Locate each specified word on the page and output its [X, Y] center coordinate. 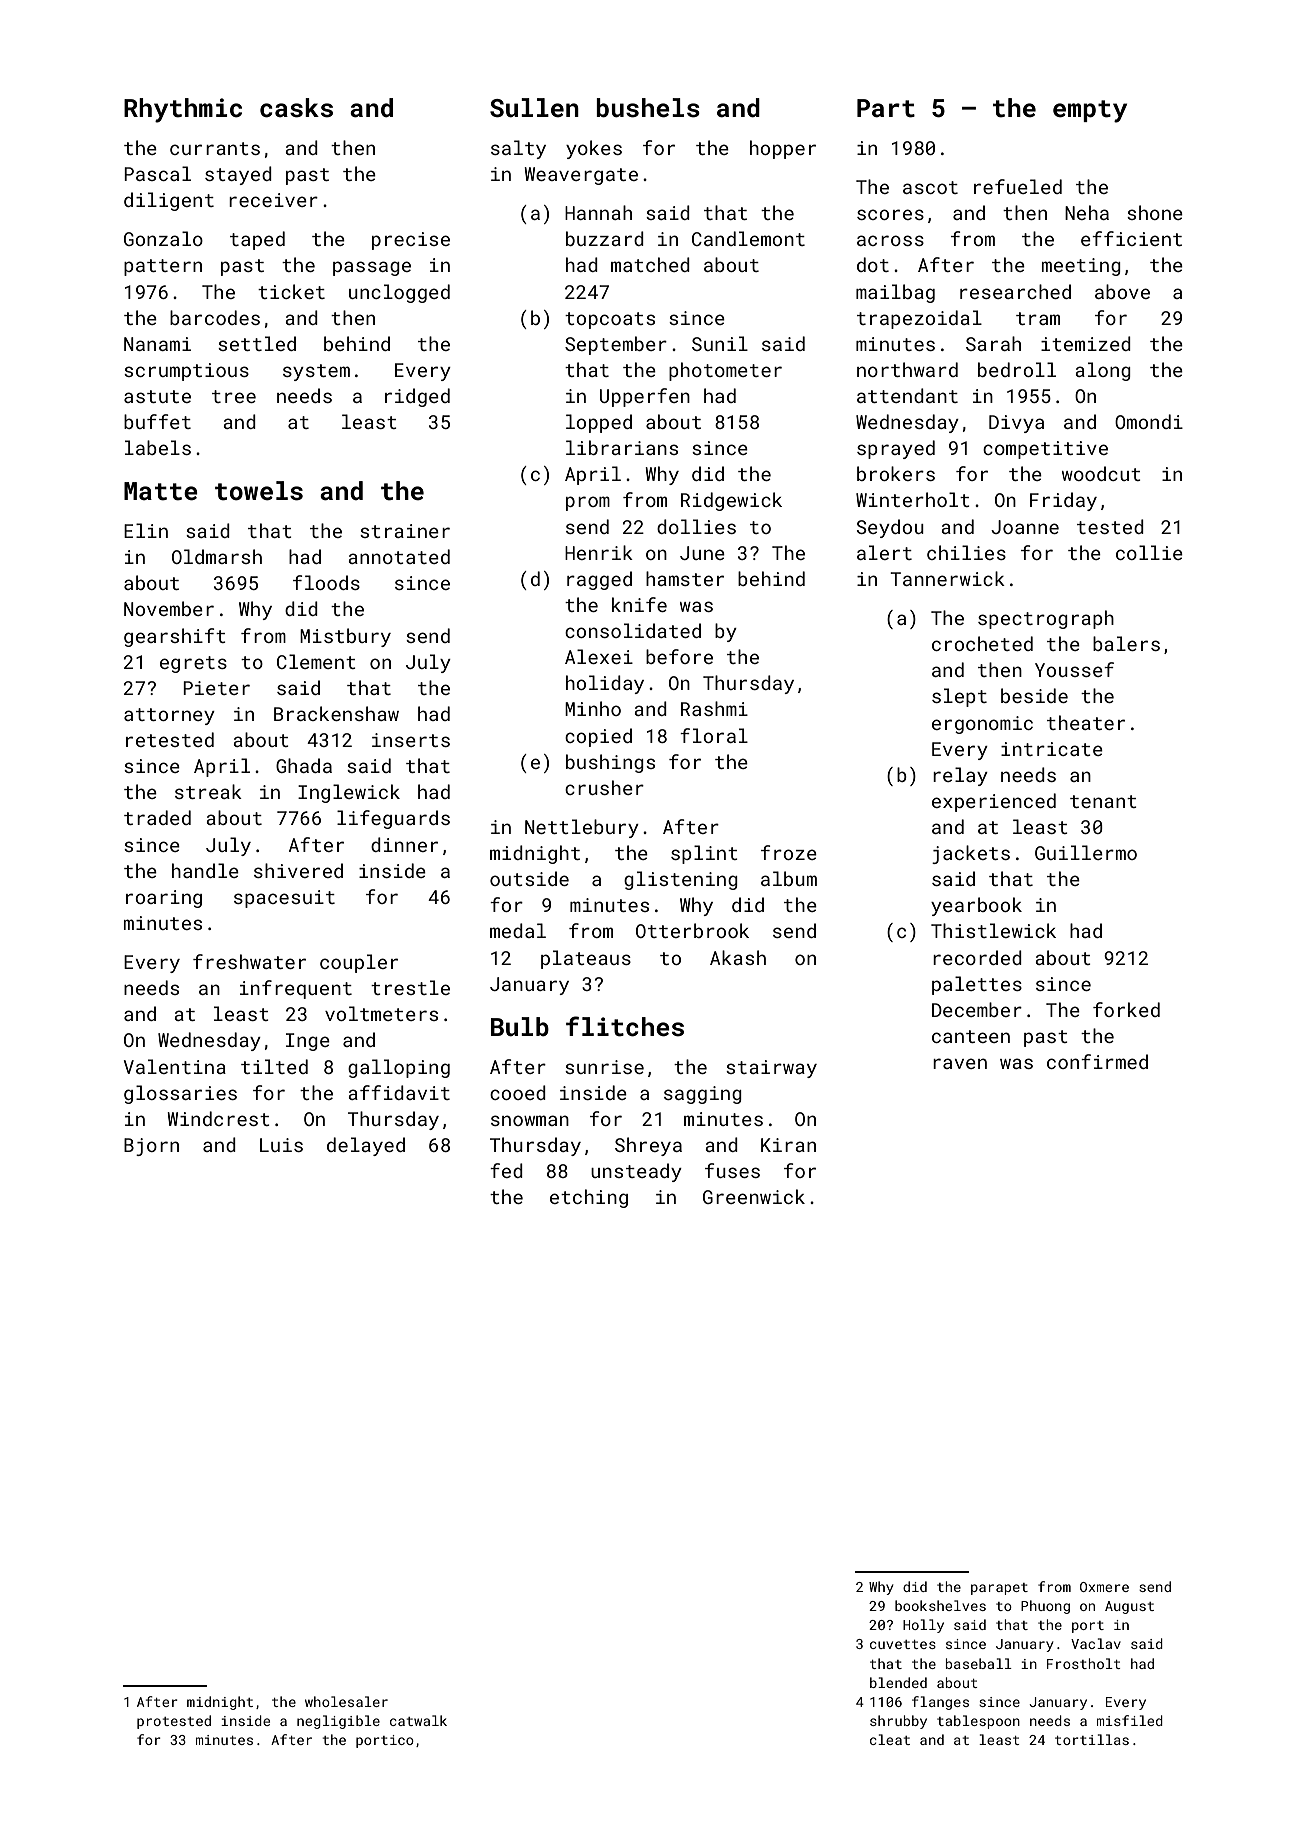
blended [898, 1682]
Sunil [720, 343]
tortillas [1092, 1739]
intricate [1052, 749]
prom [588, 503]
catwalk [418, 1720]
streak [208, 791]
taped [257, 240]
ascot [930, 187]
